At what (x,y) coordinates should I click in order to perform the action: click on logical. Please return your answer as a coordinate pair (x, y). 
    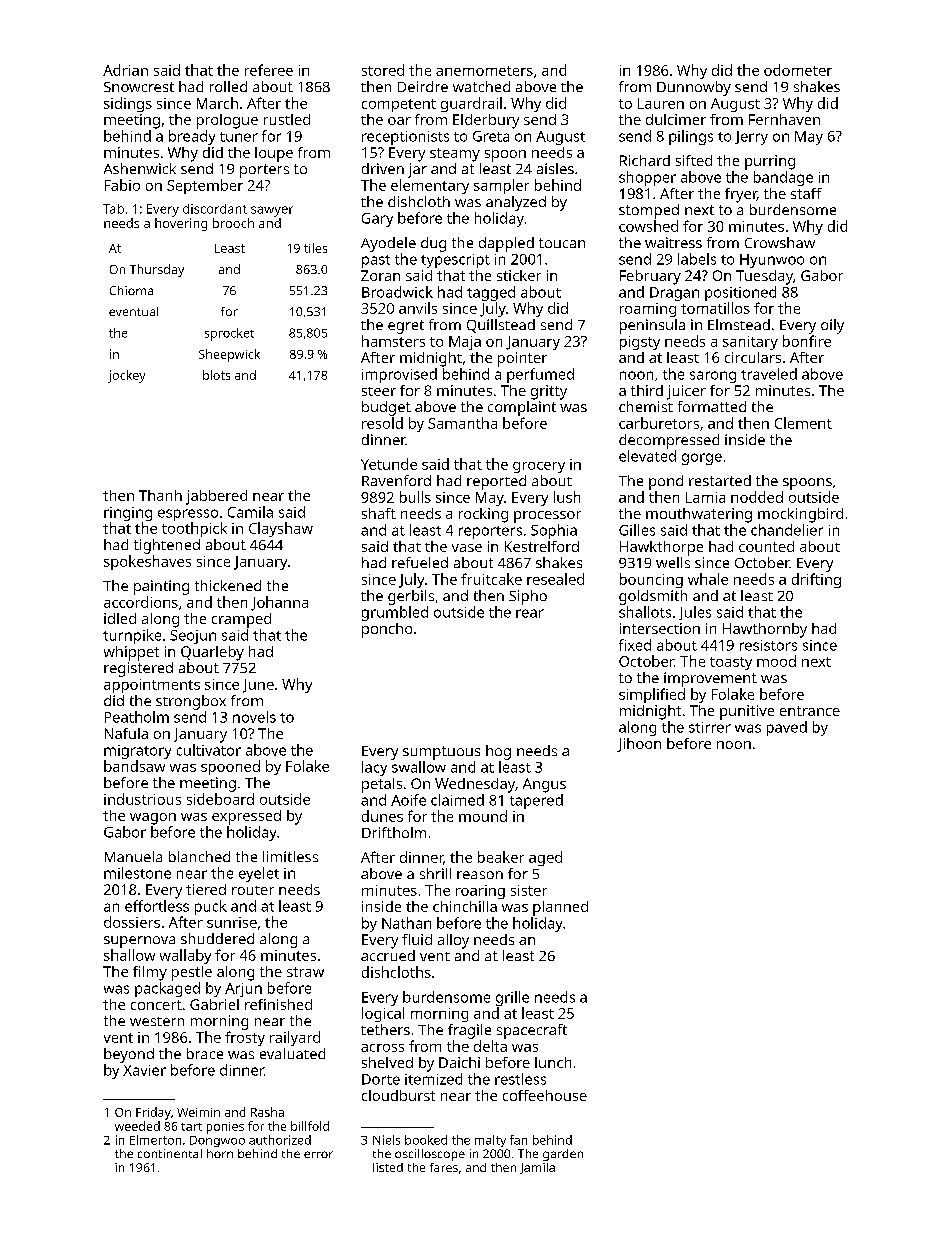
    Looking at the image, I should click on (383, 1014).
